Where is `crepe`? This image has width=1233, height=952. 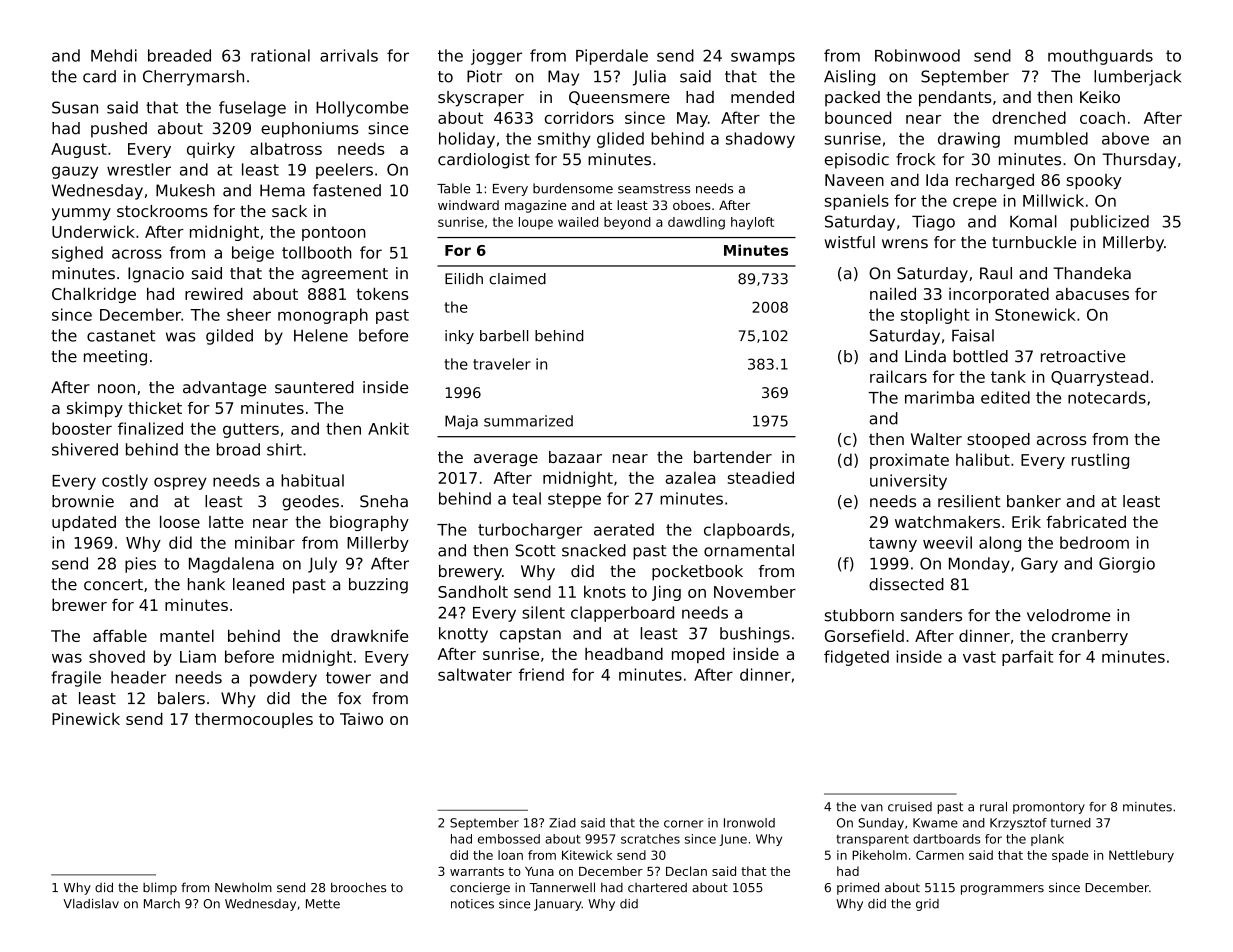 crepe is located at coordinates (975, 203).
